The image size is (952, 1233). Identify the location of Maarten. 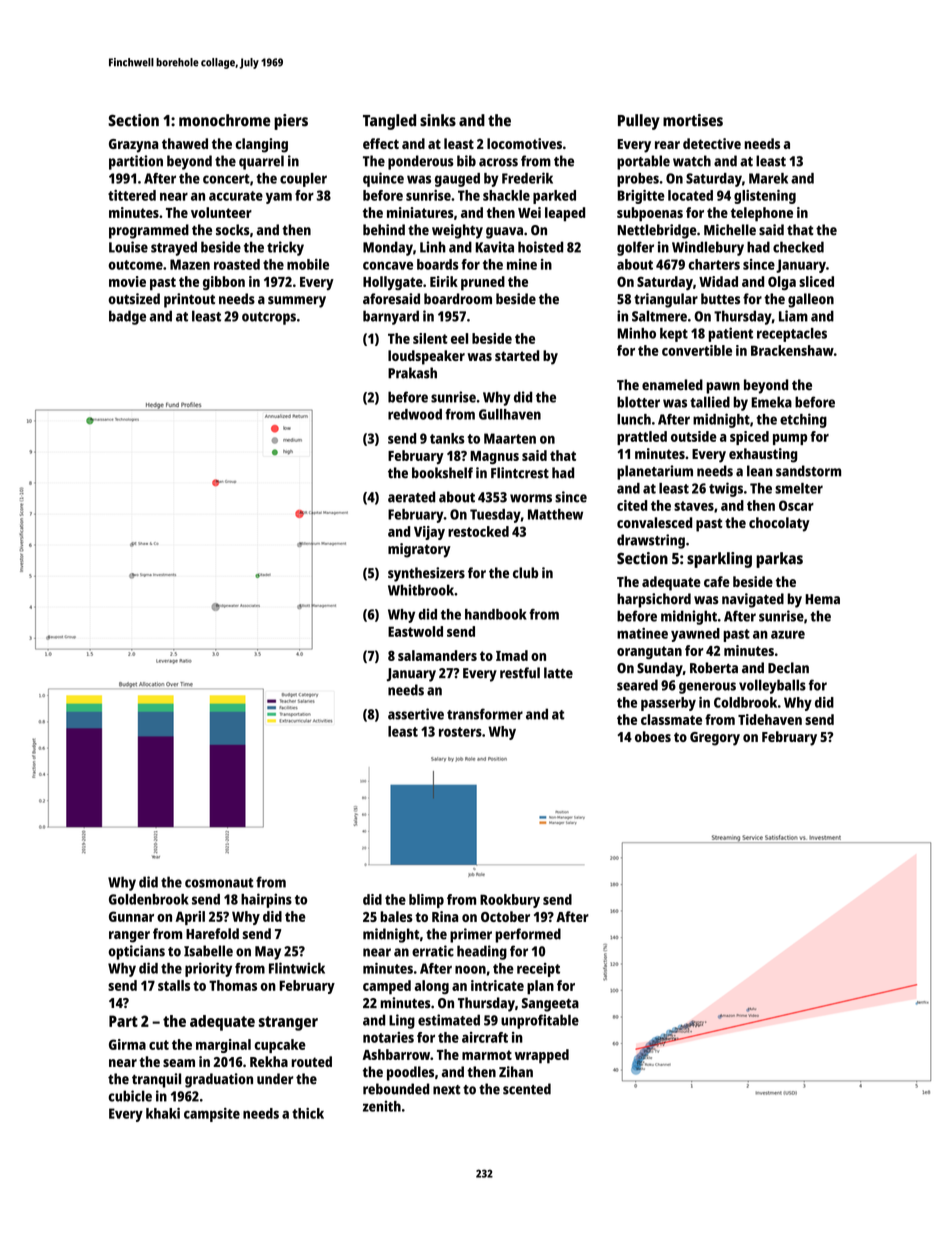
(510, 438).
